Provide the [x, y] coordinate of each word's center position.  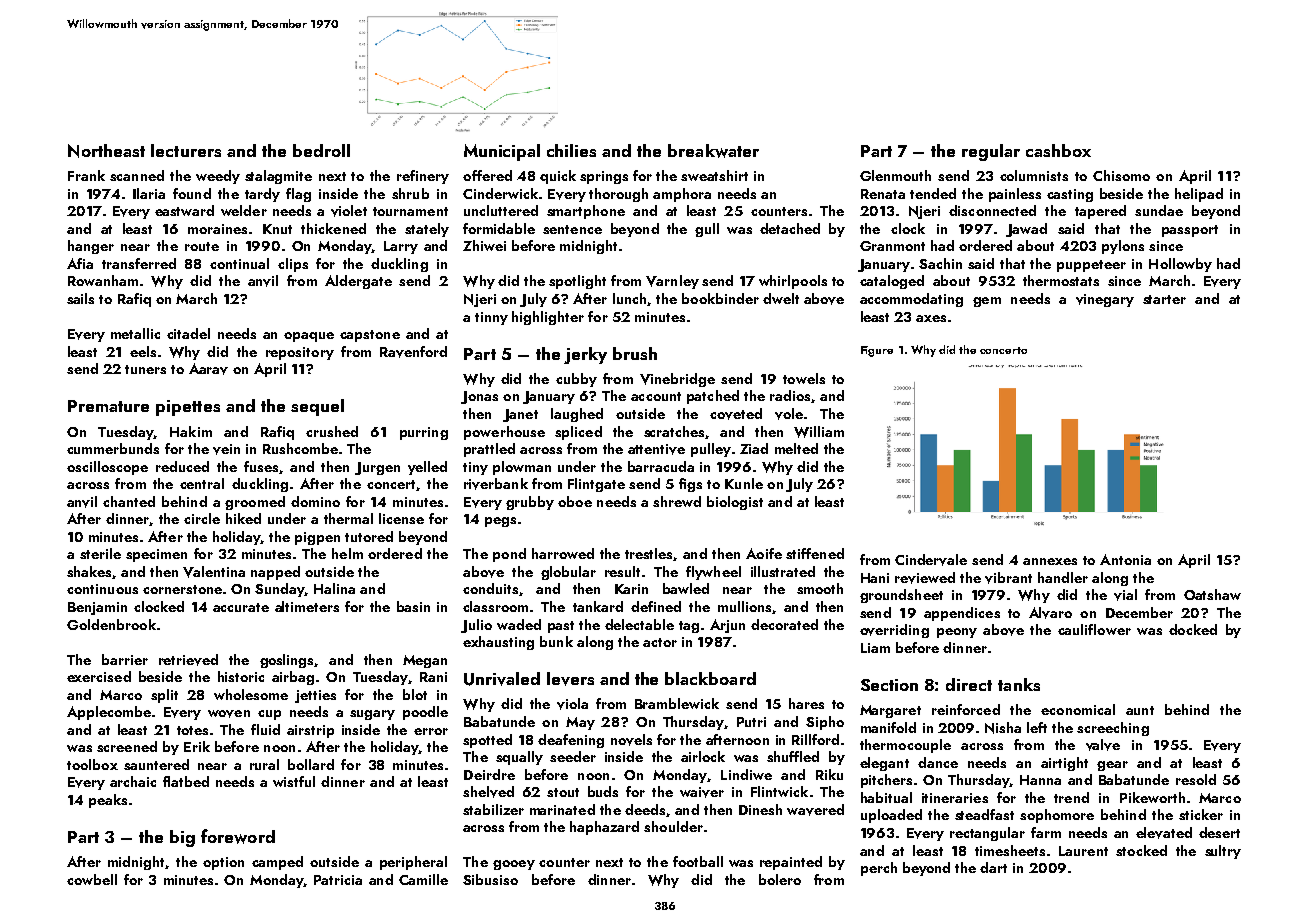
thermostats [1061, 280]
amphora [682, 195]
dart [993, 867]
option [223, 863]
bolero [780, 879]
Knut [277, 229]
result [622, 571]
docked [1193, 629]
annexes [1050, 561]
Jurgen [377, 468]
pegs [500, 522]
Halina [334, 588]
